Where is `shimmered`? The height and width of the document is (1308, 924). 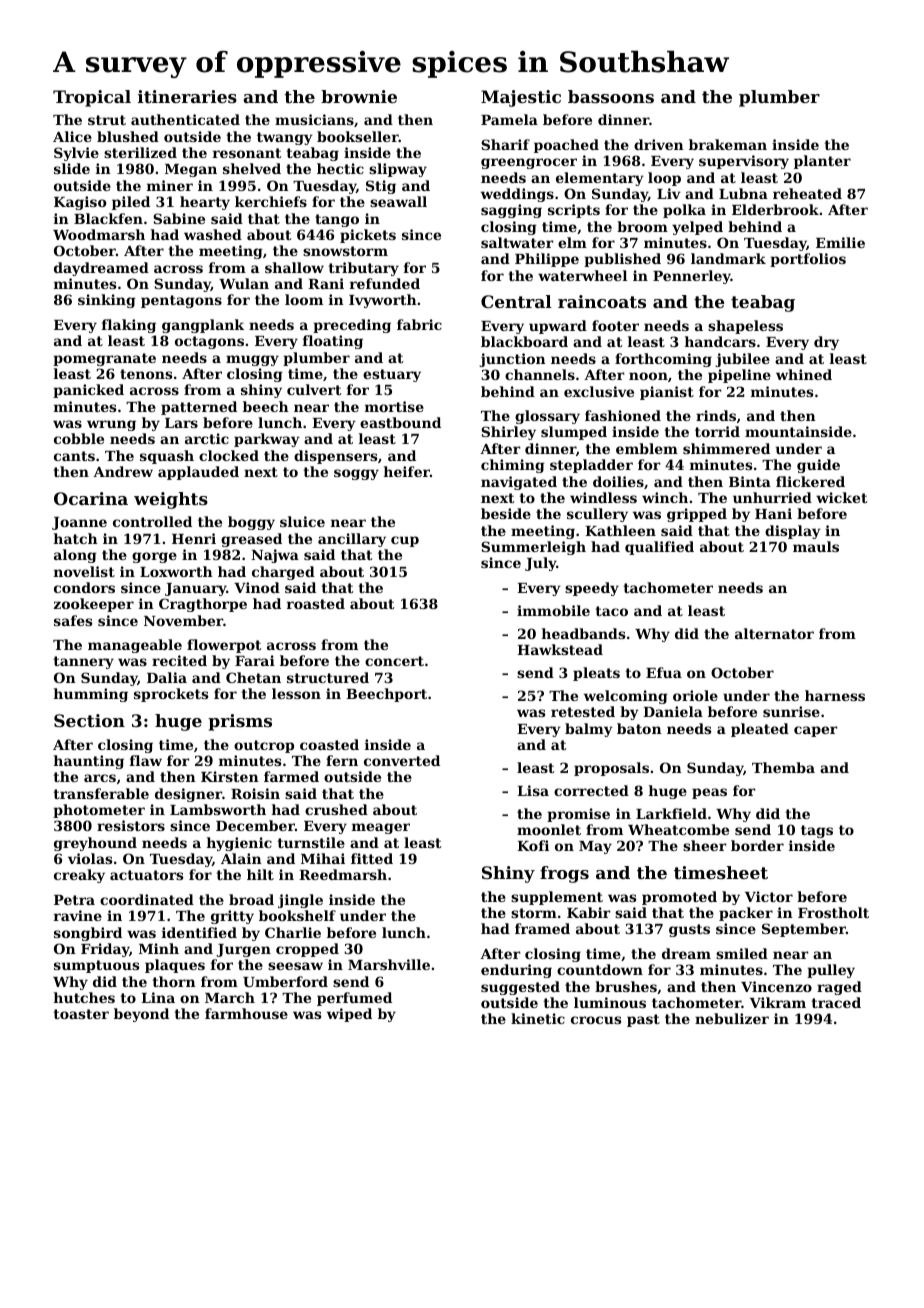 shimmered is located at coordinates (726, 448).
